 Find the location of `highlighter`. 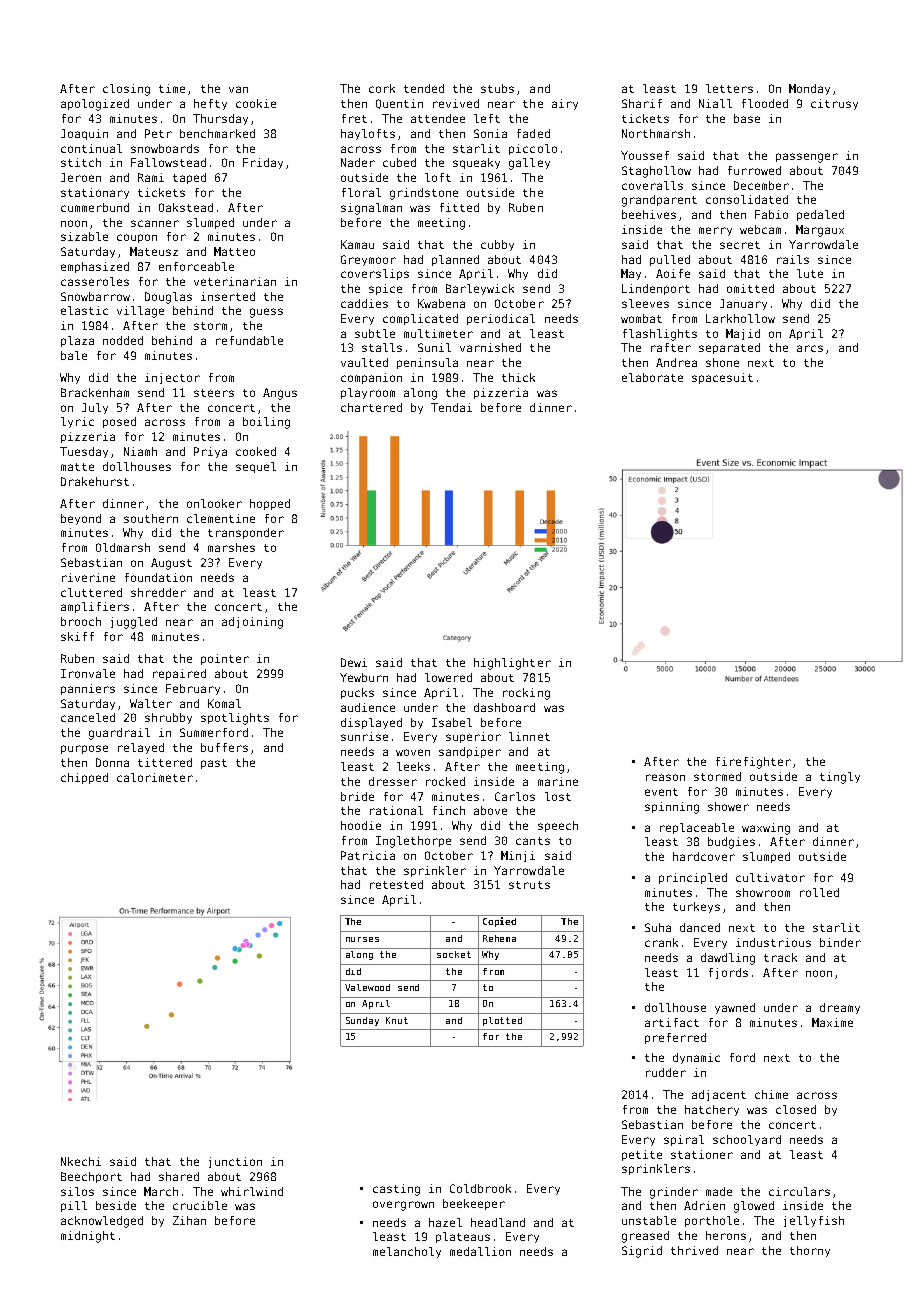

highlighter is located at coordinates (512, 664).
